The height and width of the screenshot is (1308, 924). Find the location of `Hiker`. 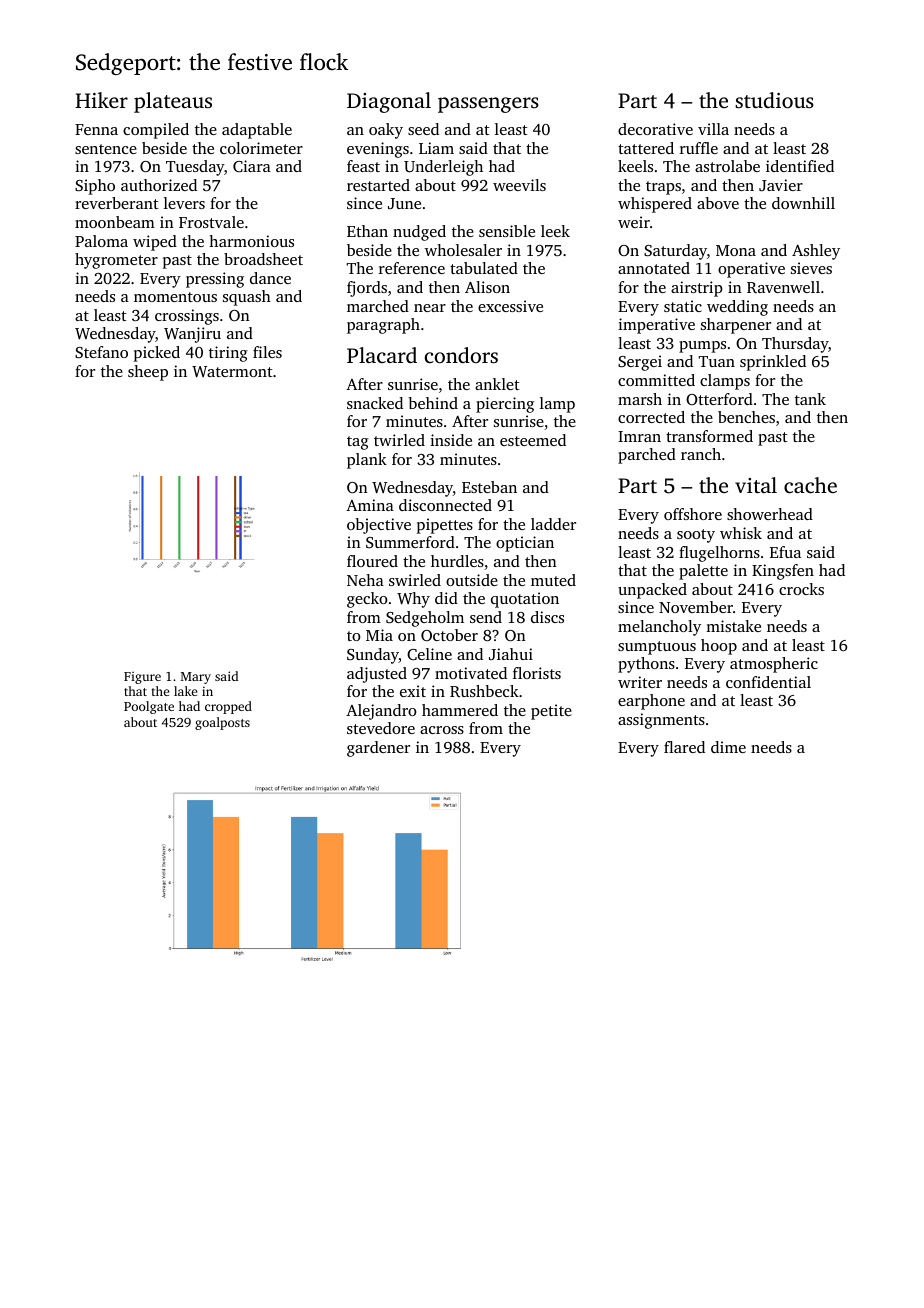

Hiker is located at coordinates (101, 100).
